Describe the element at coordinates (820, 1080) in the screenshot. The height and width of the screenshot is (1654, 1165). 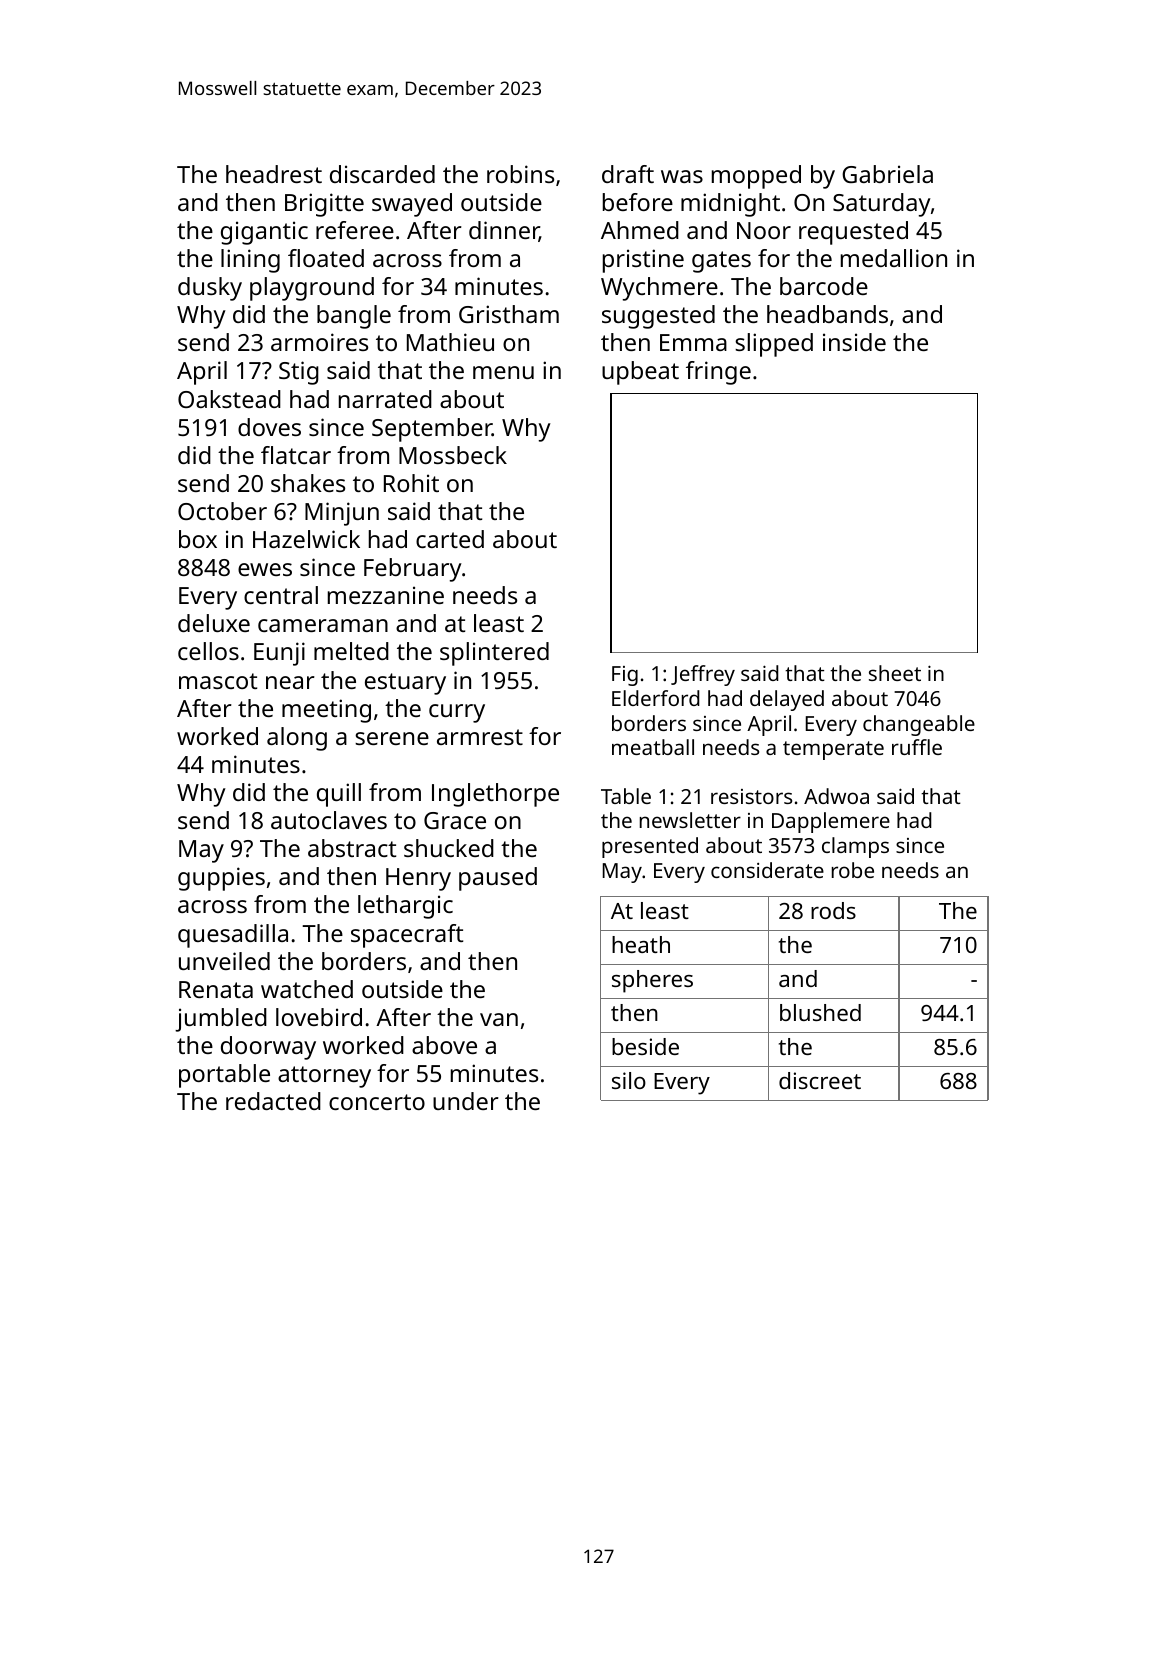
I see `discreet` at that location.
